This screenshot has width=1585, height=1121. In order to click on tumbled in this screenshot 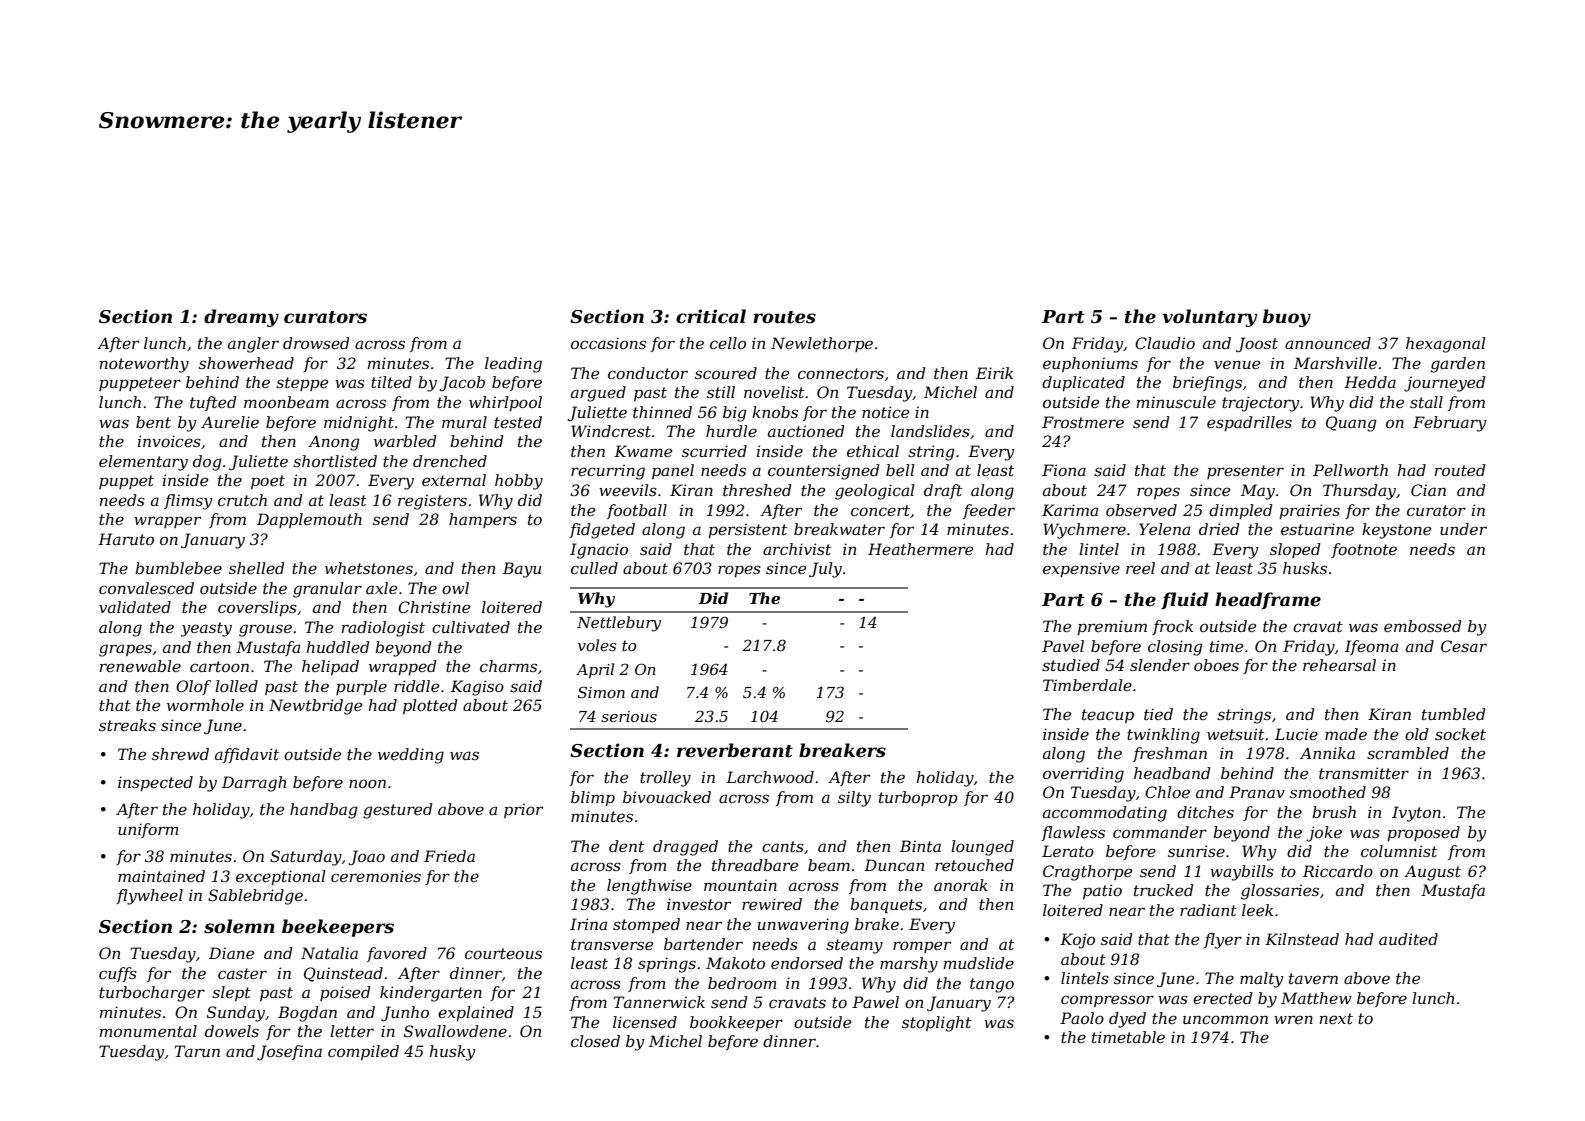, I will do `click(1454, 714)`.
